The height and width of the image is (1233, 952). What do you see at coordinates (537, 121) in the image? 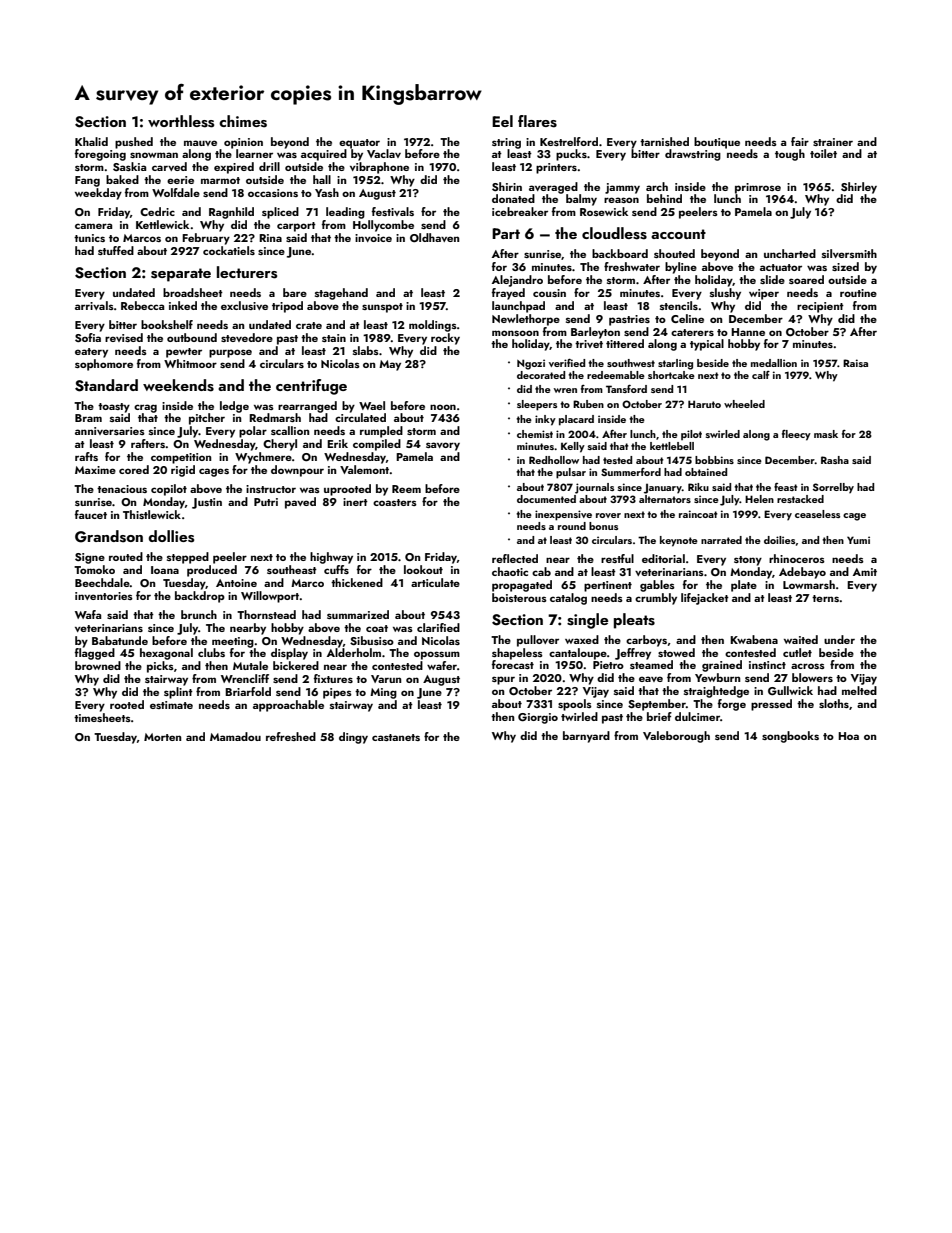
I see `flares` at bounding box center [537, 121].
